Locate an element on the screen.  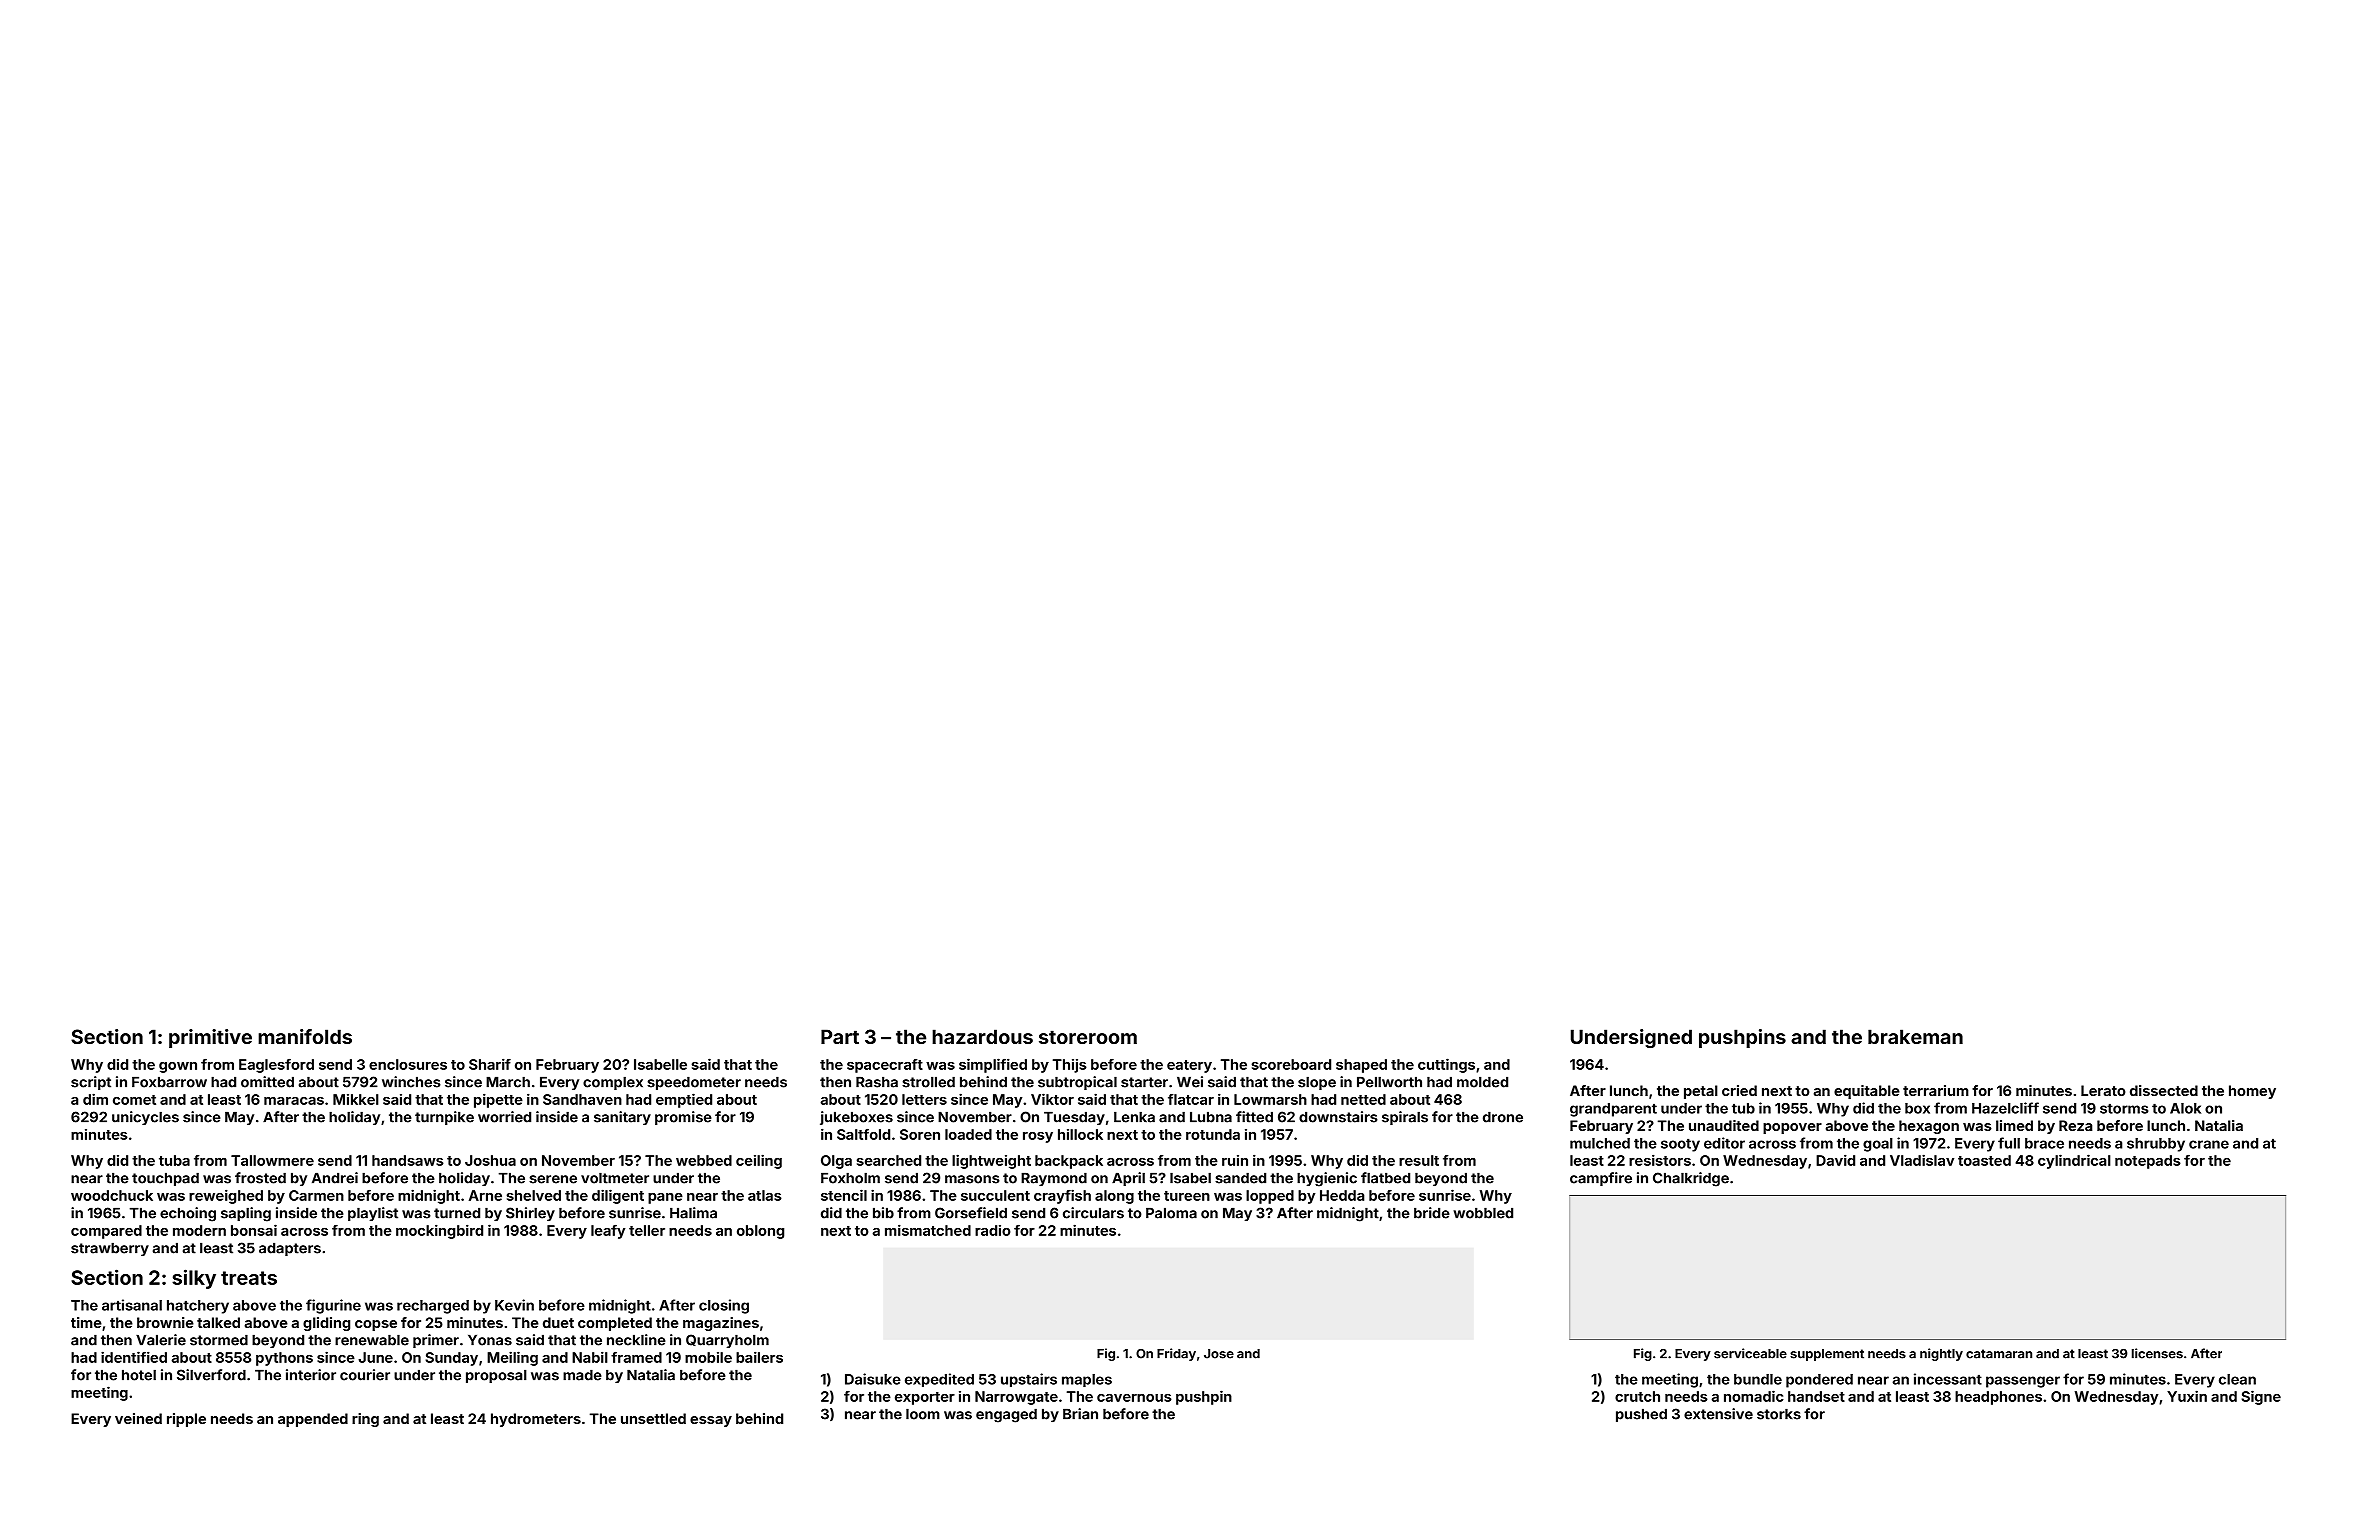
homey is located at coordinates (2252, 1092).
